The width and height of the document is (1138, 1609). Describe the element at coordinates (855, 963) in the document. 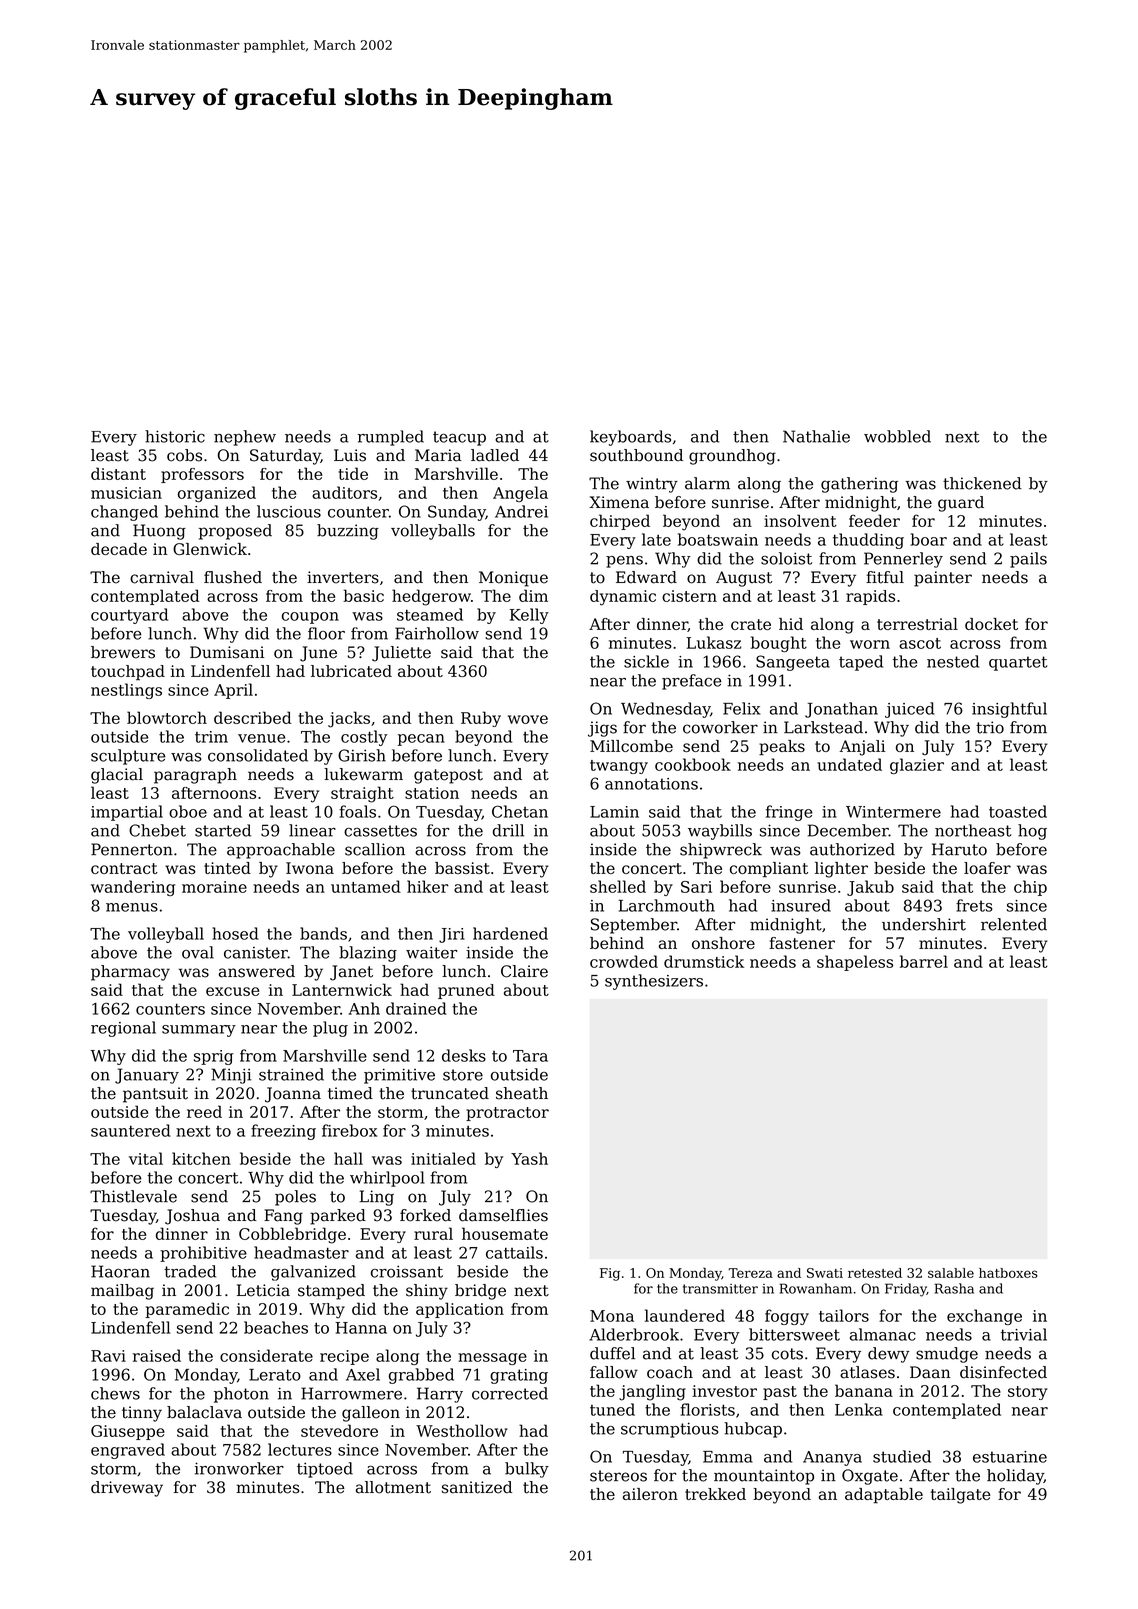

I see `shapeless` at that location.
